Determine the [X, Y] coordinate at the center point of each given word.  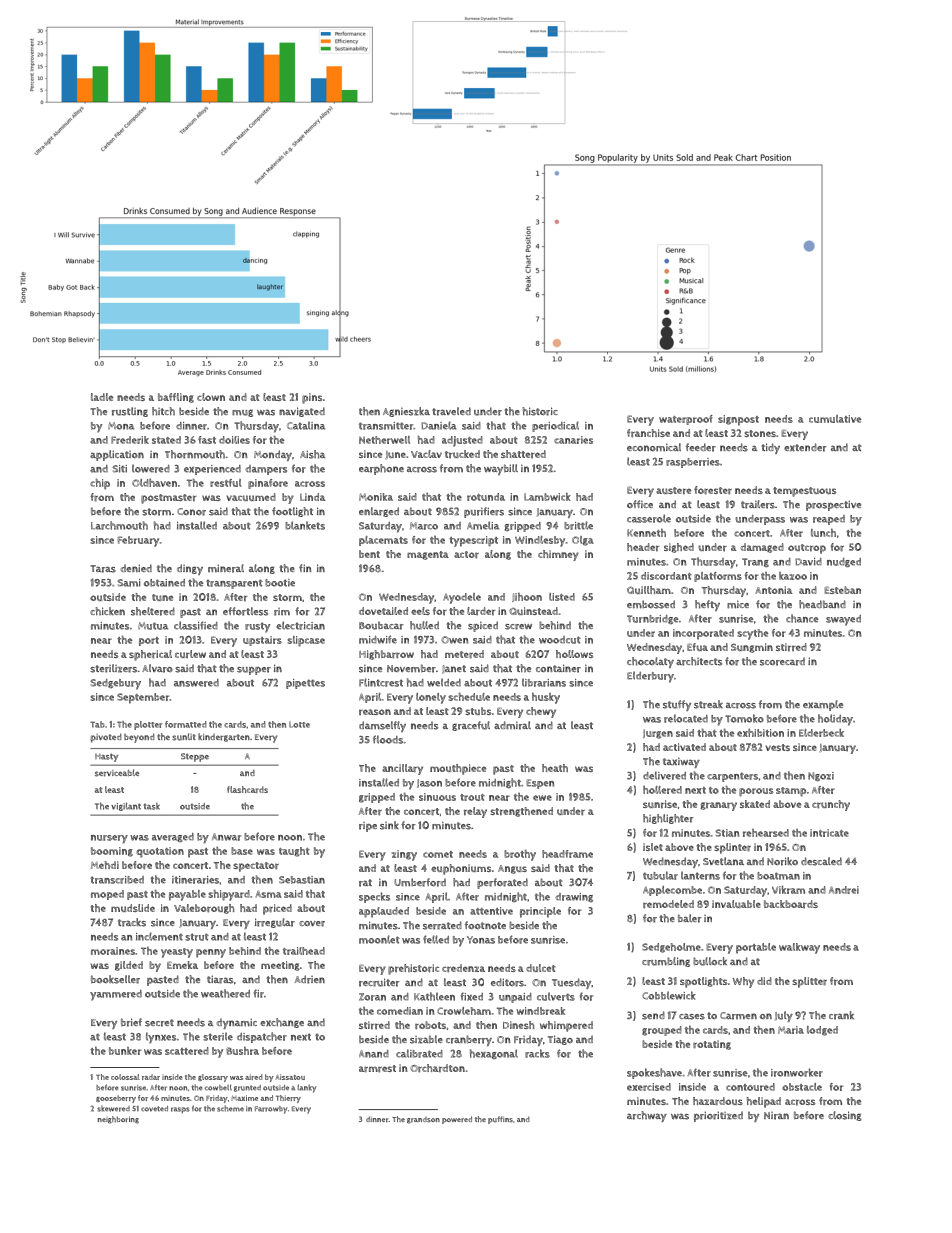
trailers [758, 504]
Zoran [372, 997]
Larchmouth [119, 525]
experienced [212, 470]
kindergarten [224, 737]
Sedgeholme [671, 948]
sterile [218, 1036]
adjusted [462, 441]
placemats [383, 541]
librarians [544, 682]
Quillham [649, 590]
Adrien [310, 979]
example [823, 705]
